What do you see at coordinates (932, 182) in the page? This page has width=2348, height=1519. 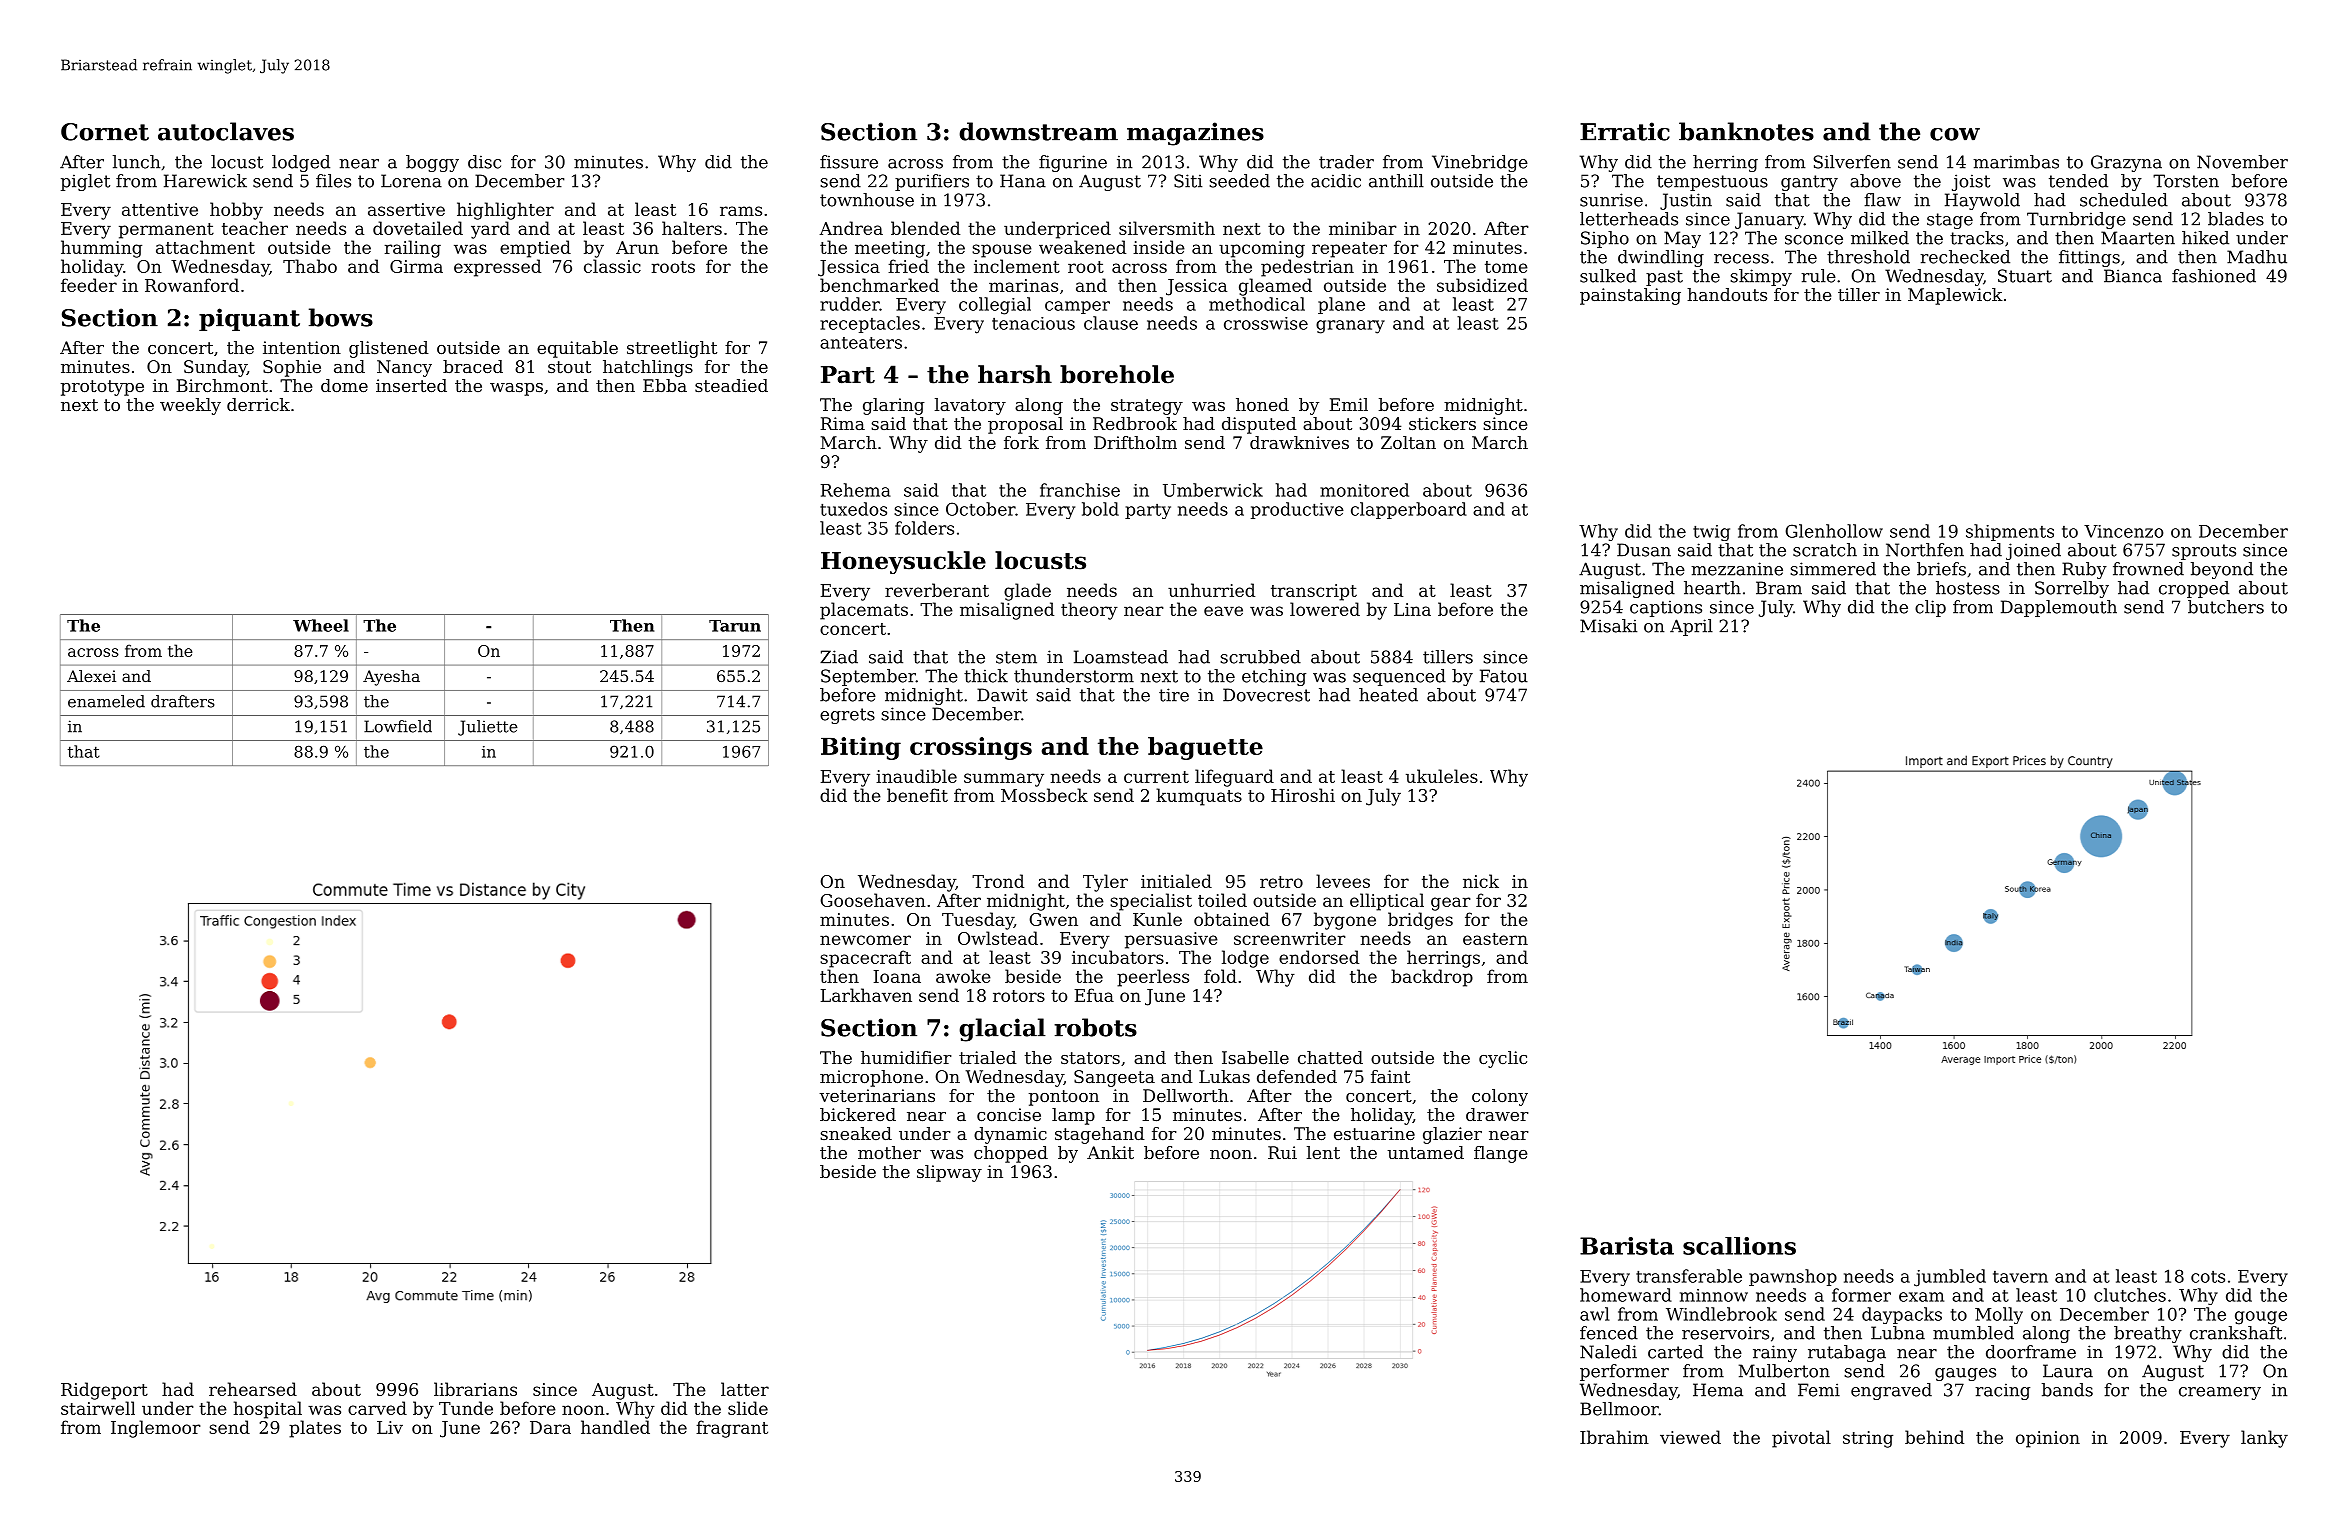 I see `purifiers` at bounding box center [932, 182].
